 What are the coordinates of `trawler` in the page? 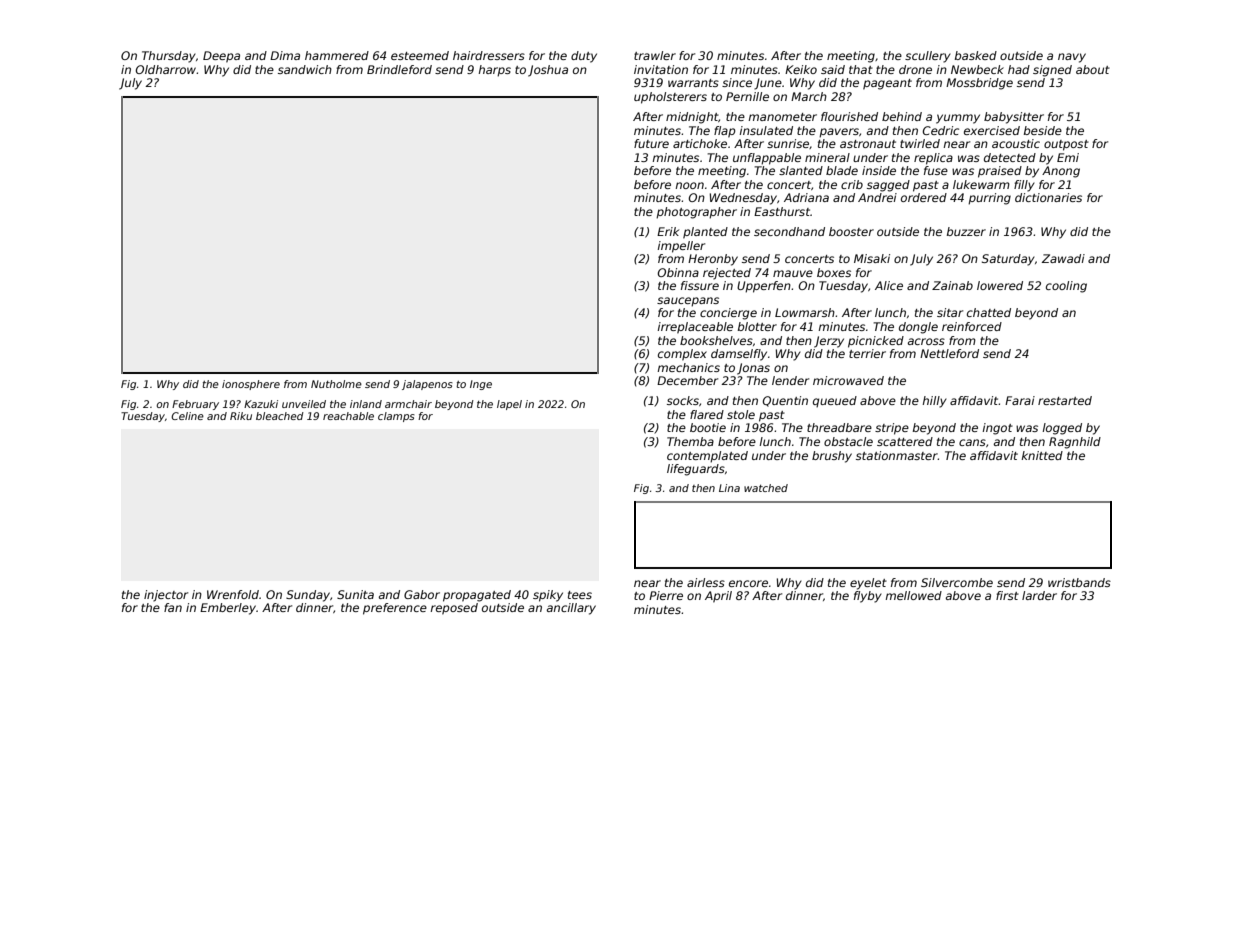 It's located at (655, 55).
